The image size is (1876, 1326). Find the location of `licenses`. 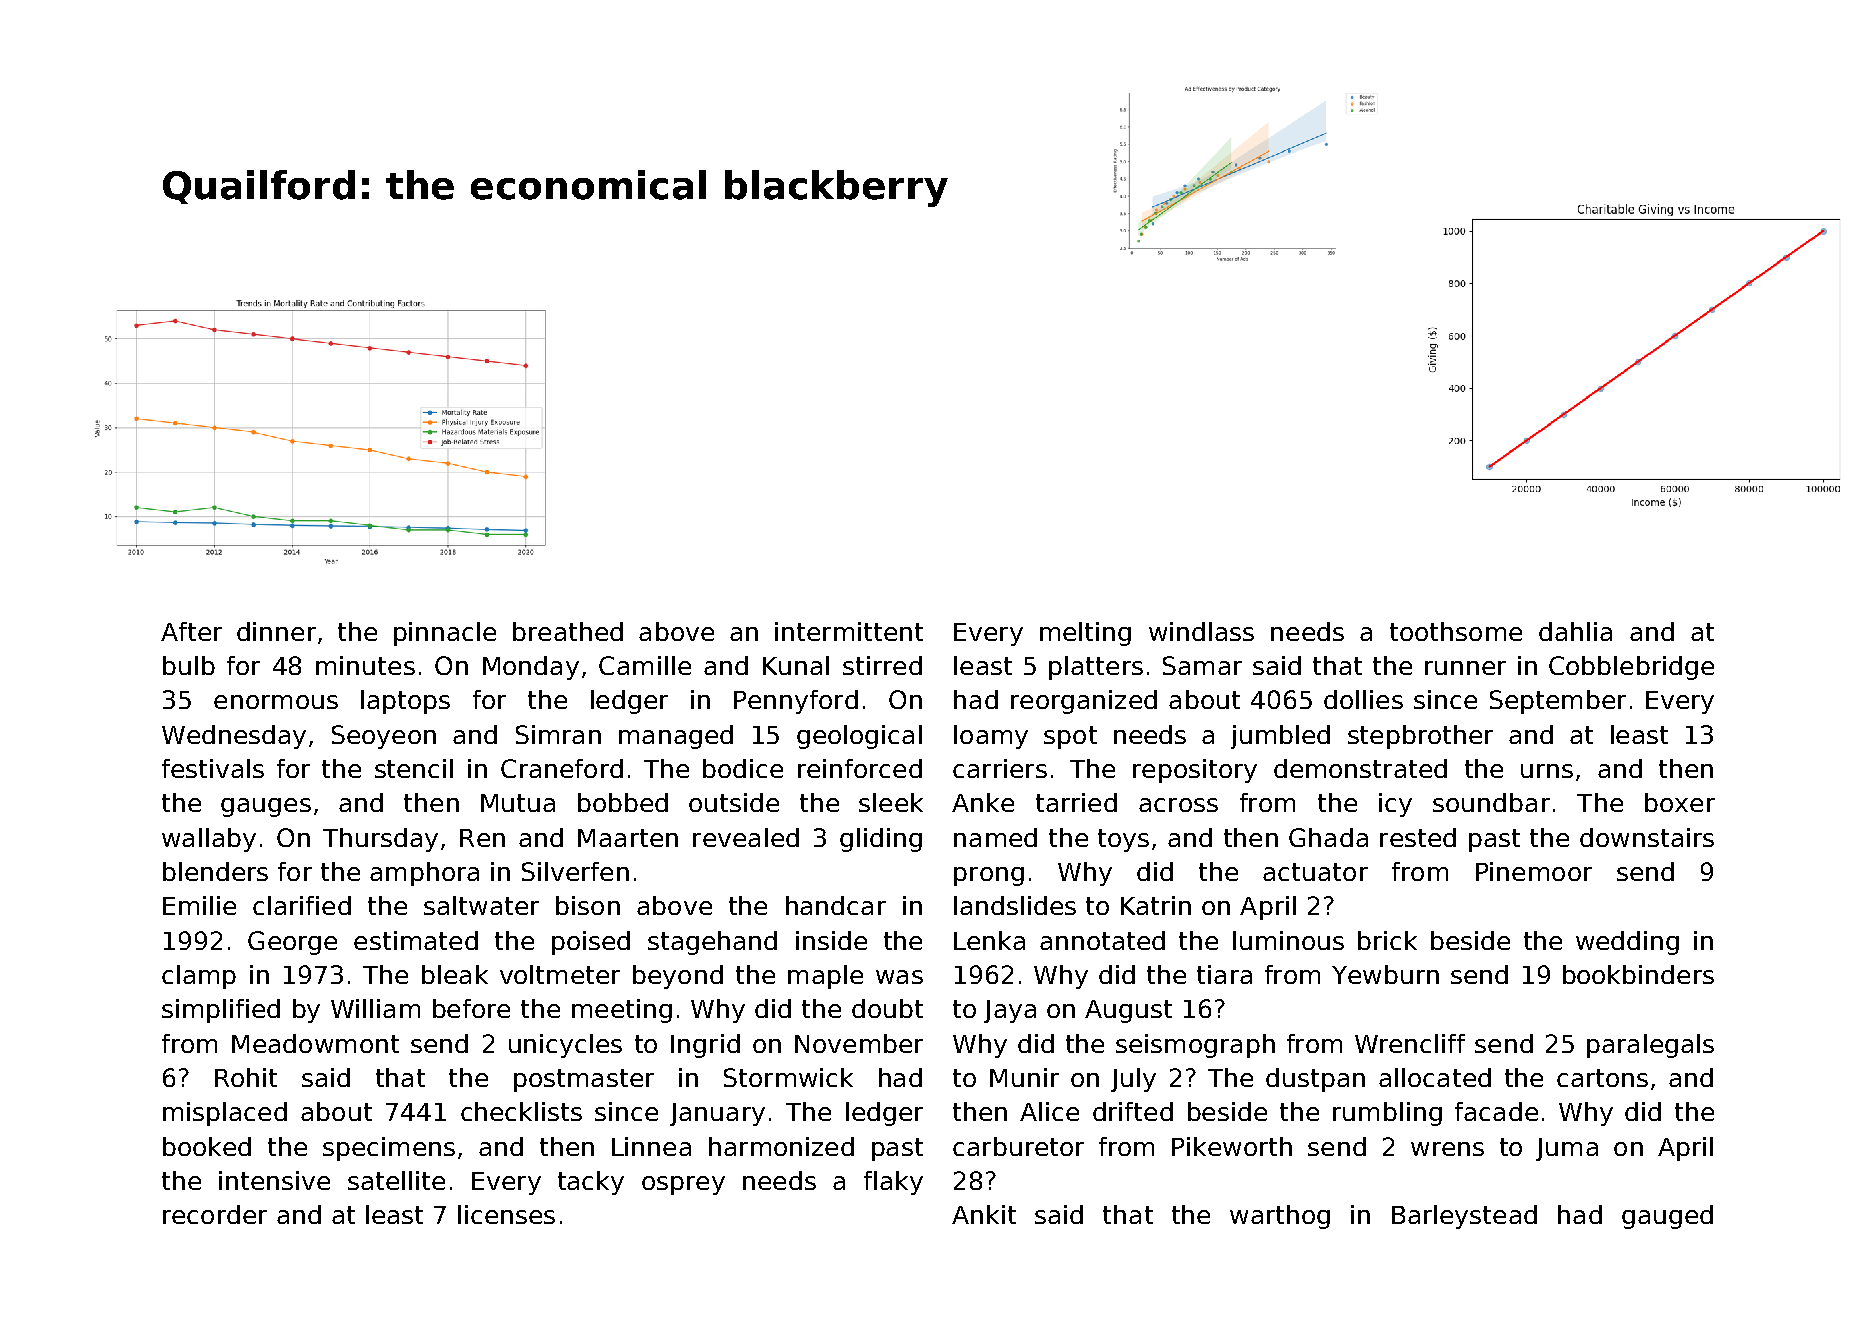

licenses is located at coordinates (506, 1214).
